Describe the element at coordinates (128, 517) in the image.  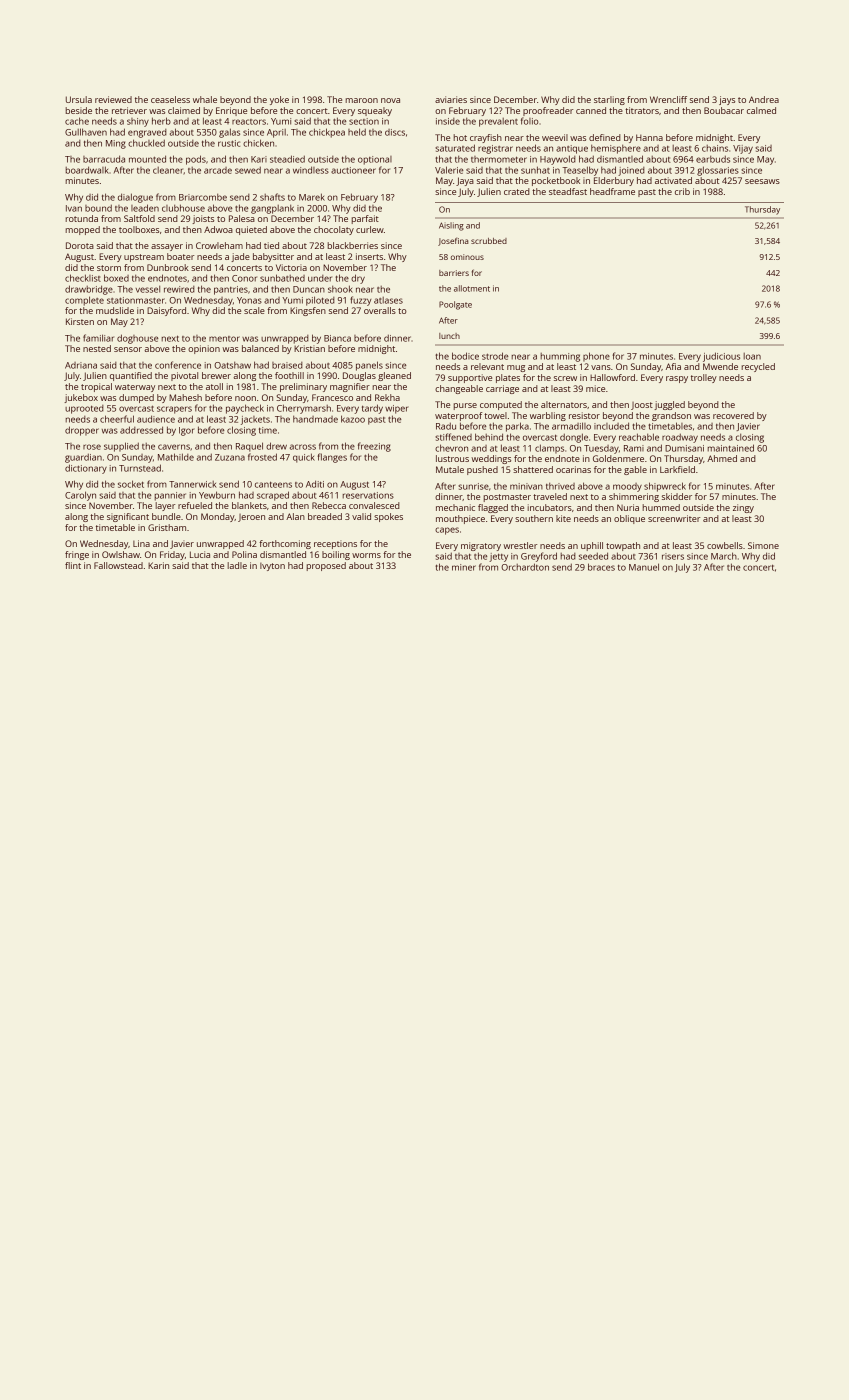
I see `significant` at that location.
